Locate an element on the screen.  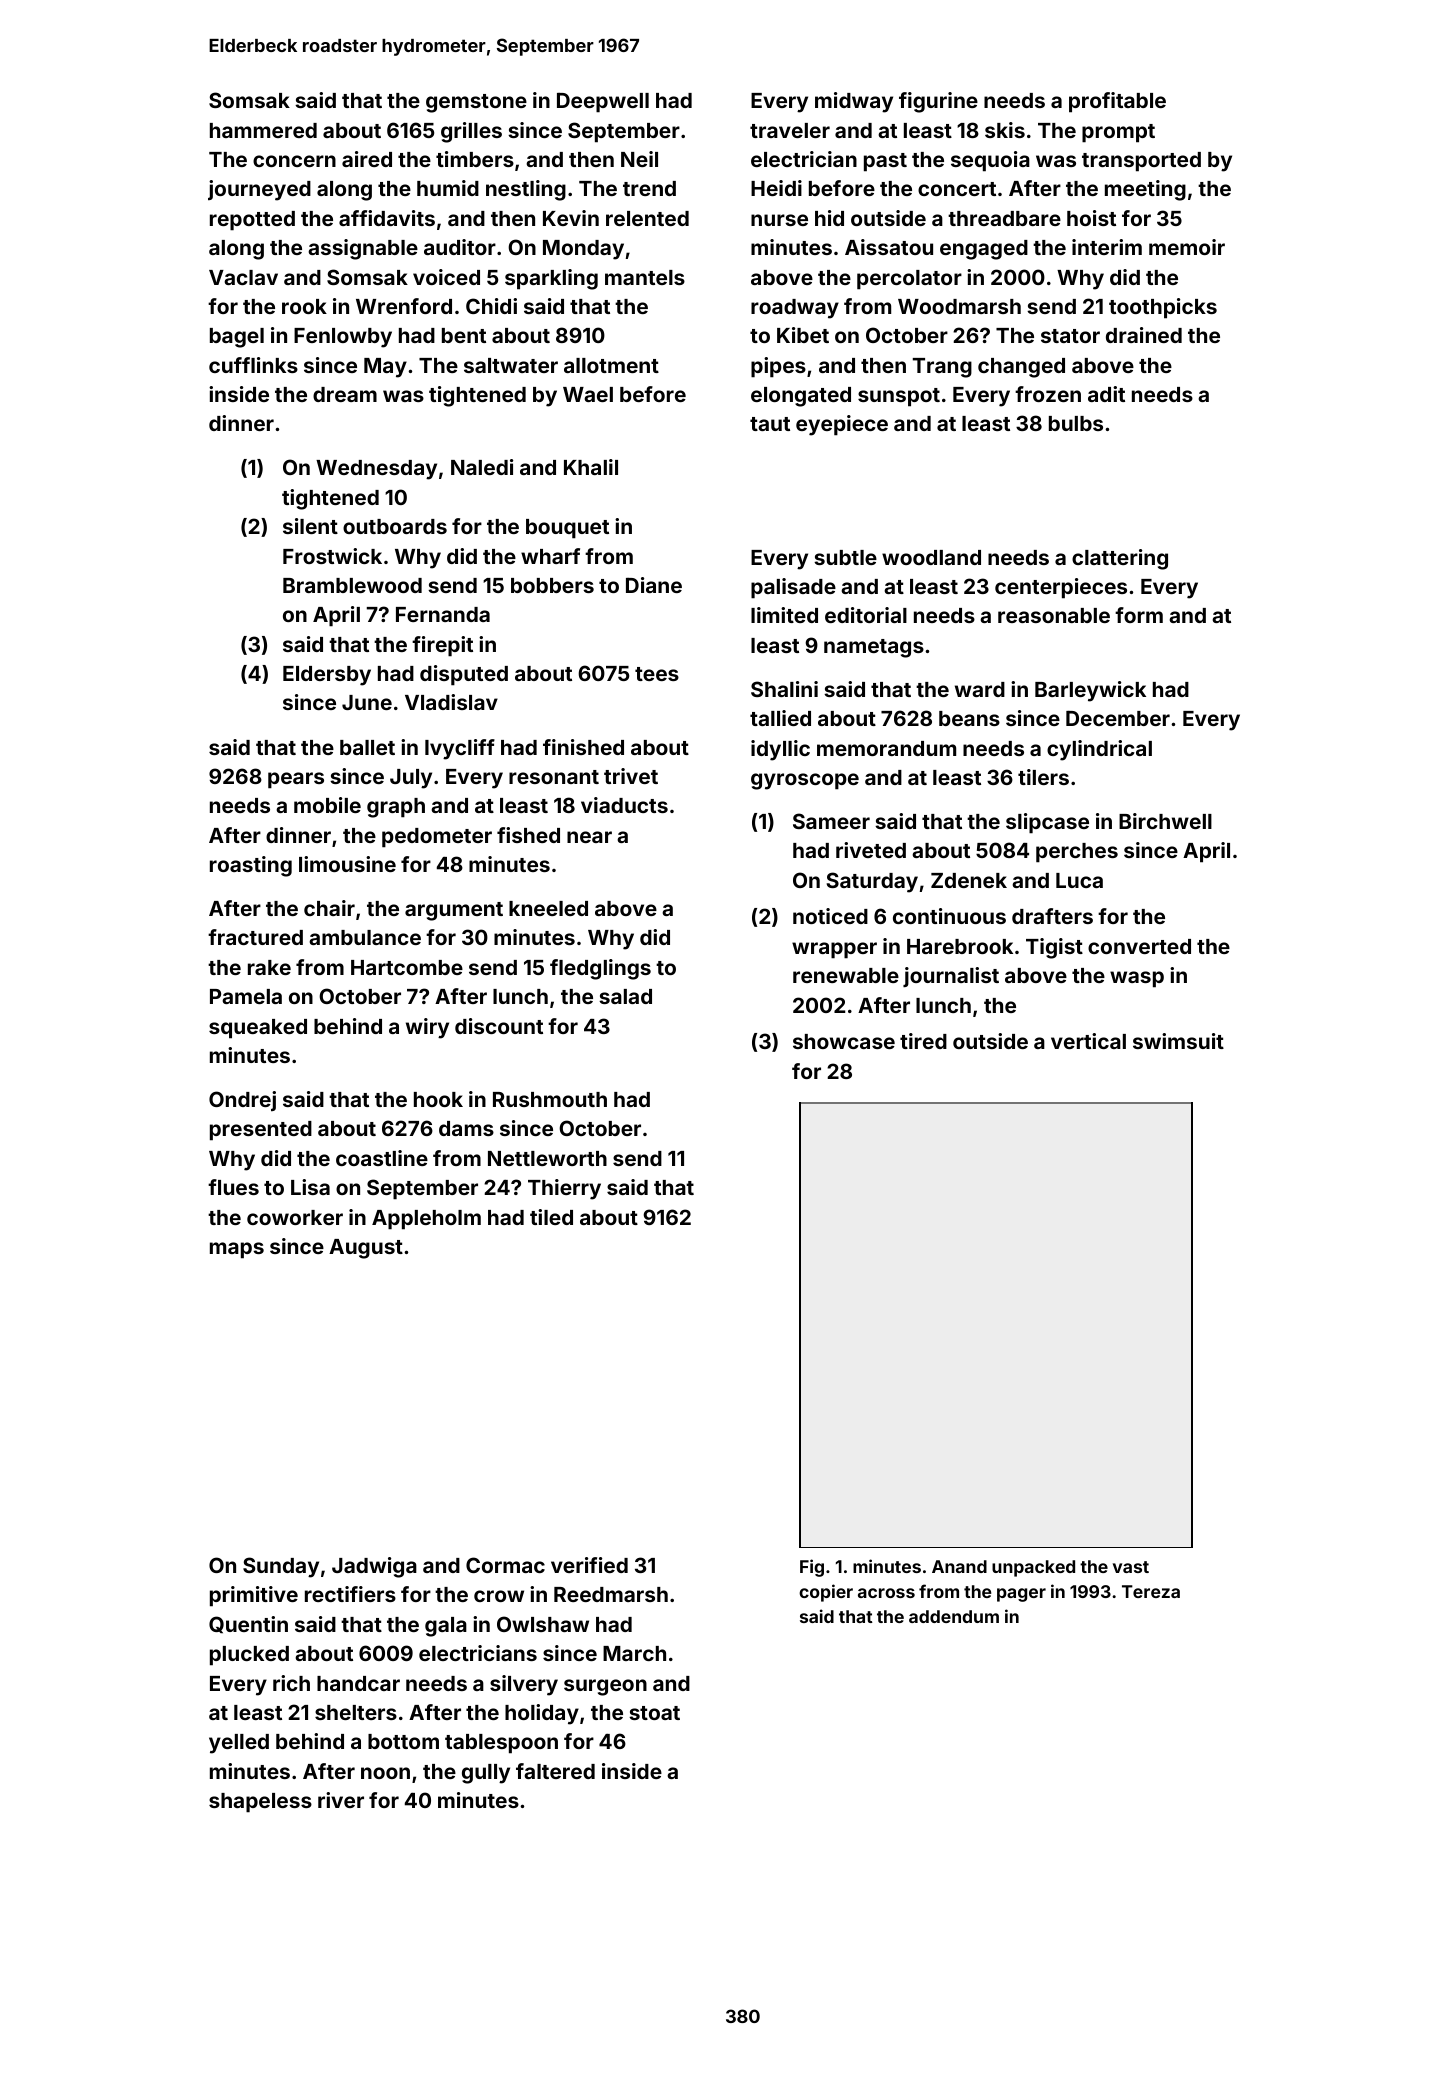
wrapper is located at coordinates (834, 950).
